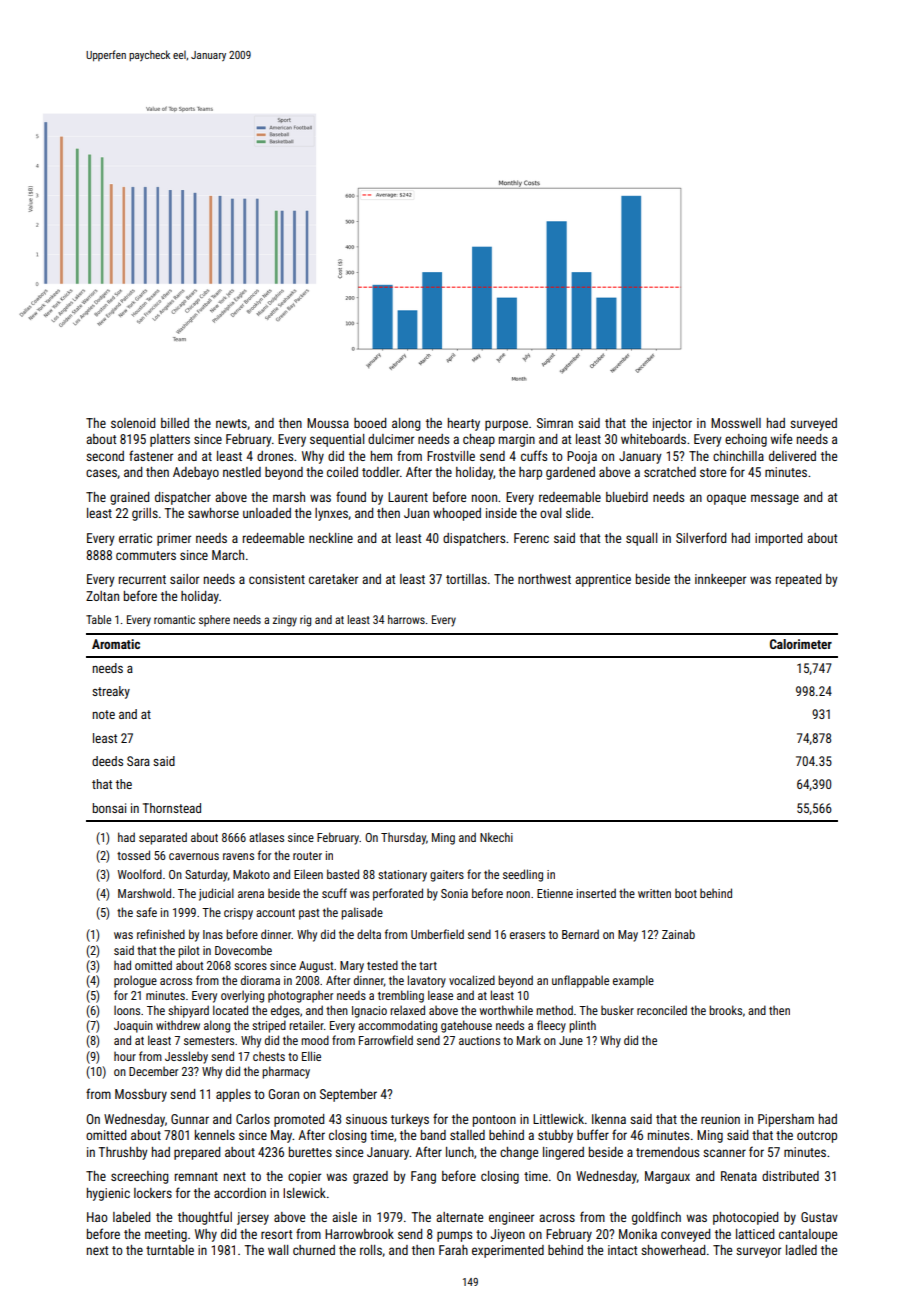  I want to click on stalled, so click(467, 1135).
